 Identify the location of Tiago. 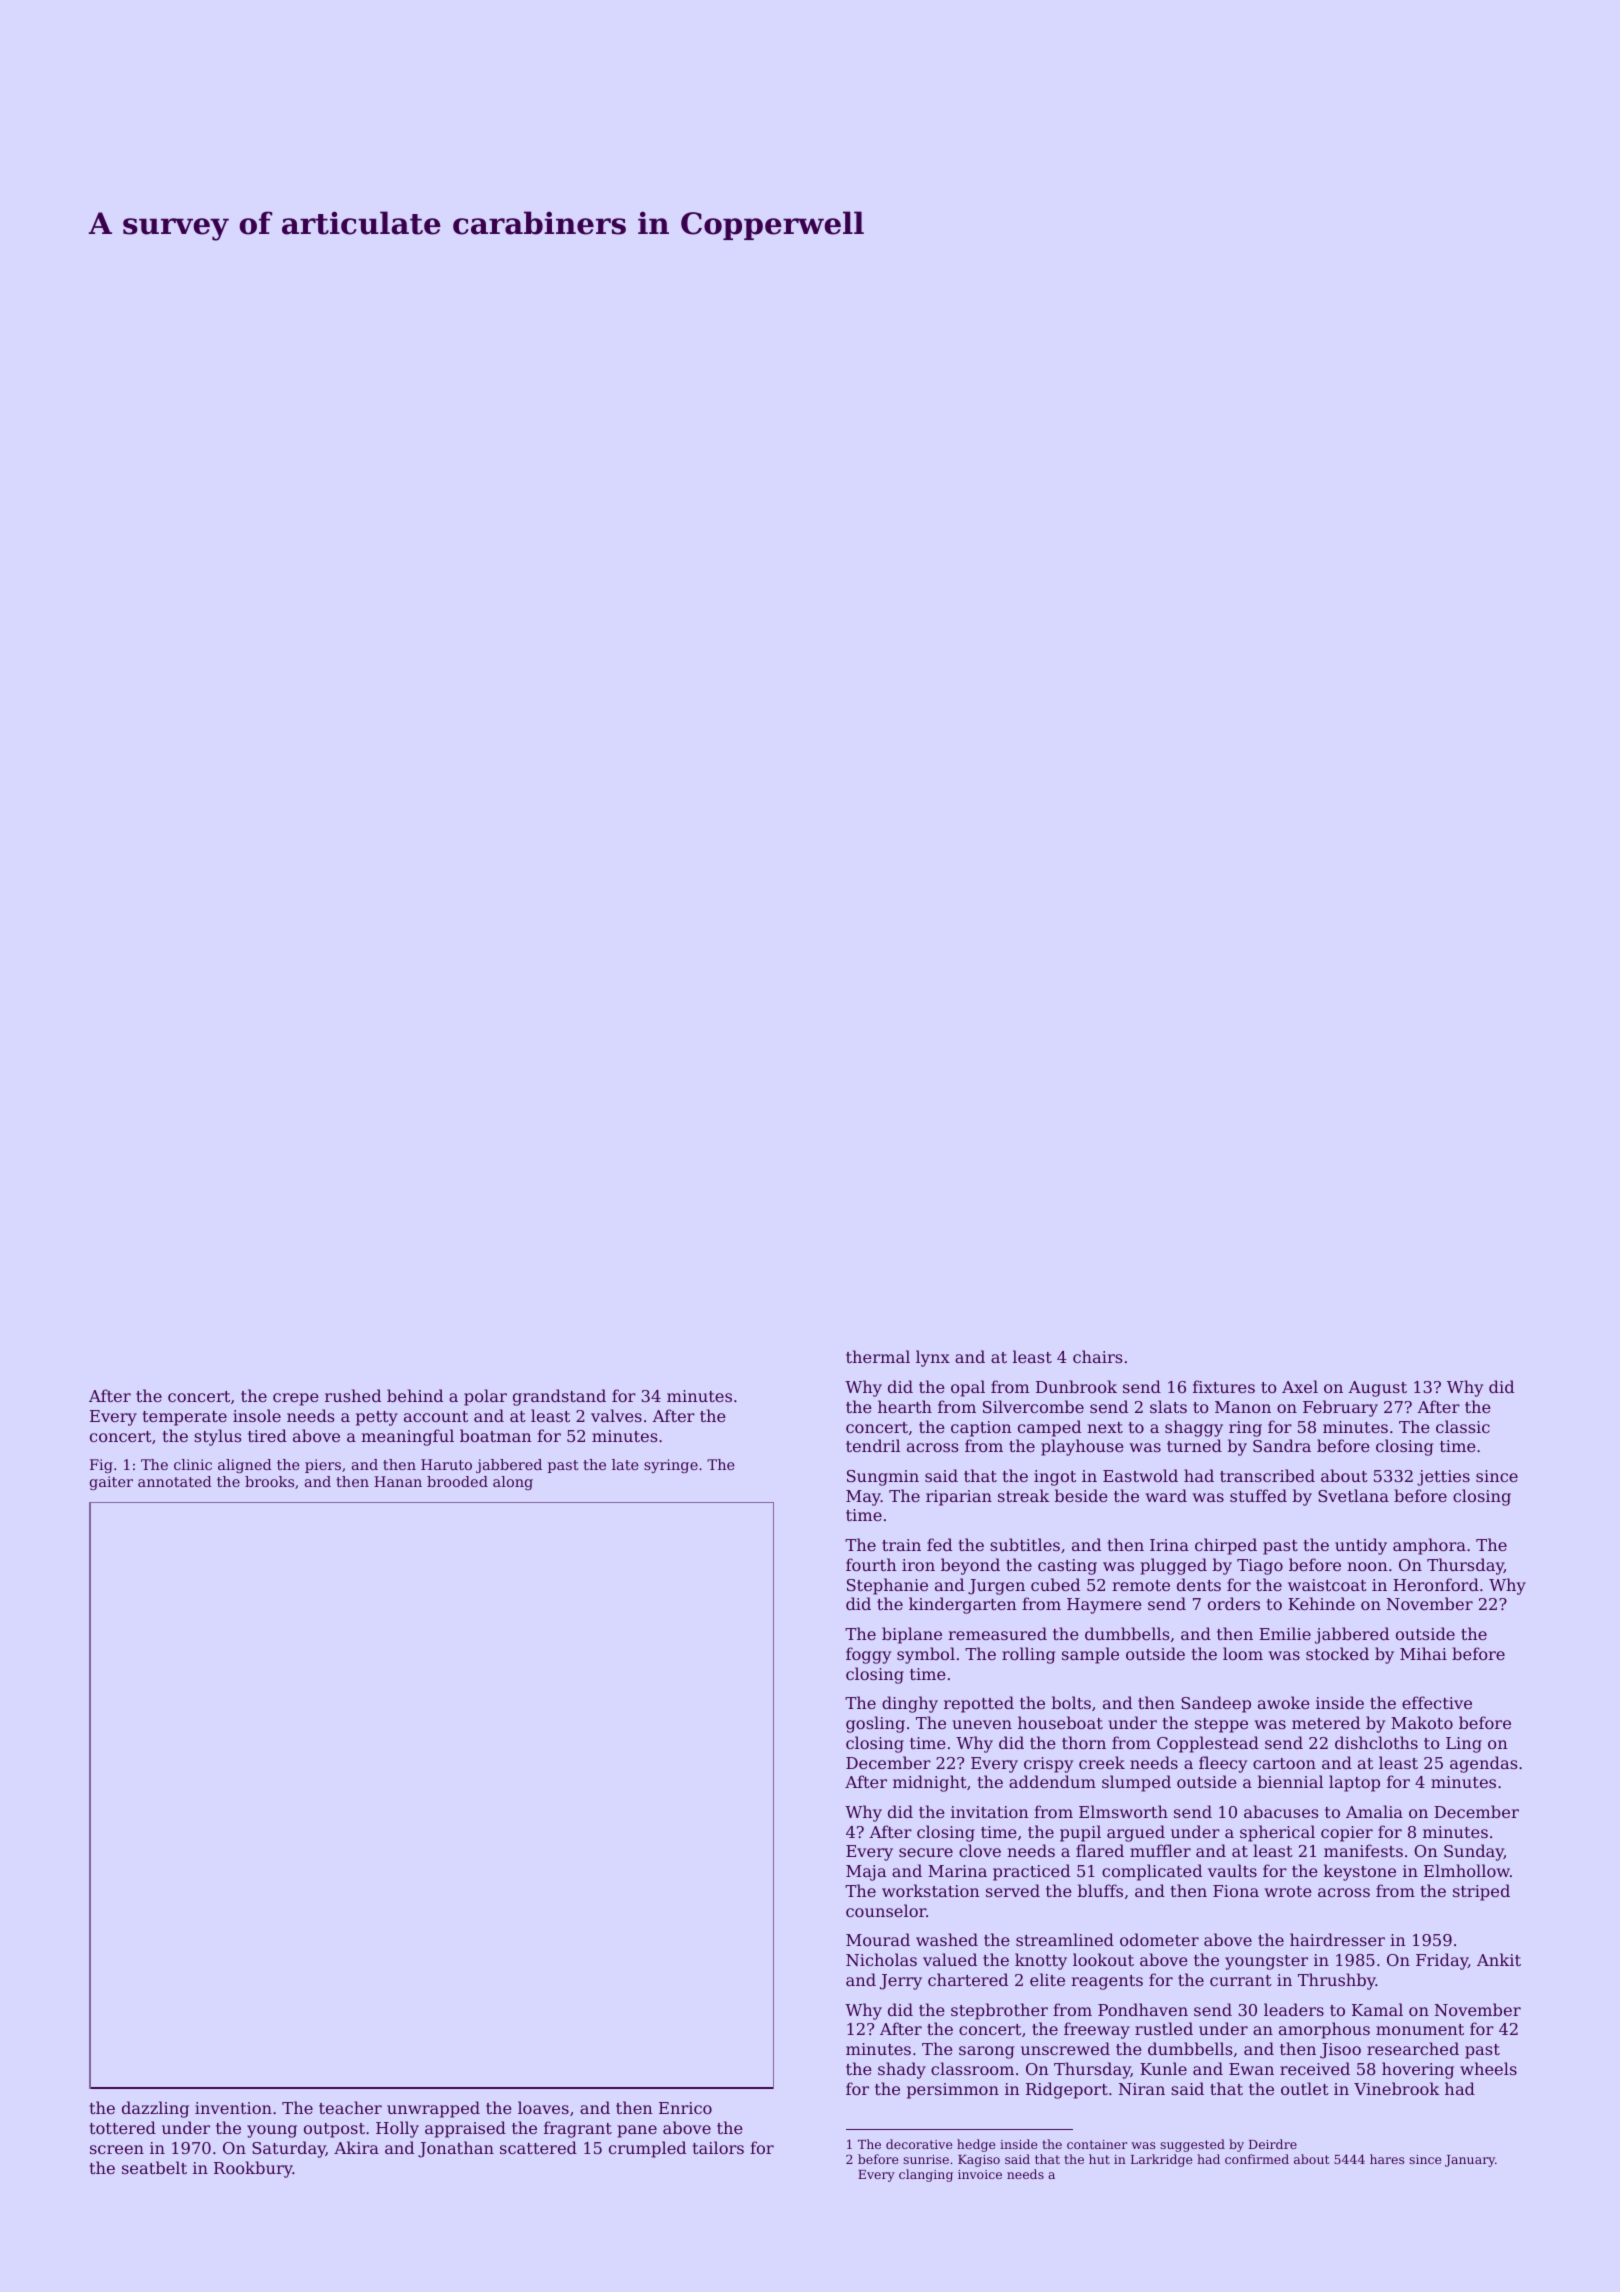
(1260, 1567).
